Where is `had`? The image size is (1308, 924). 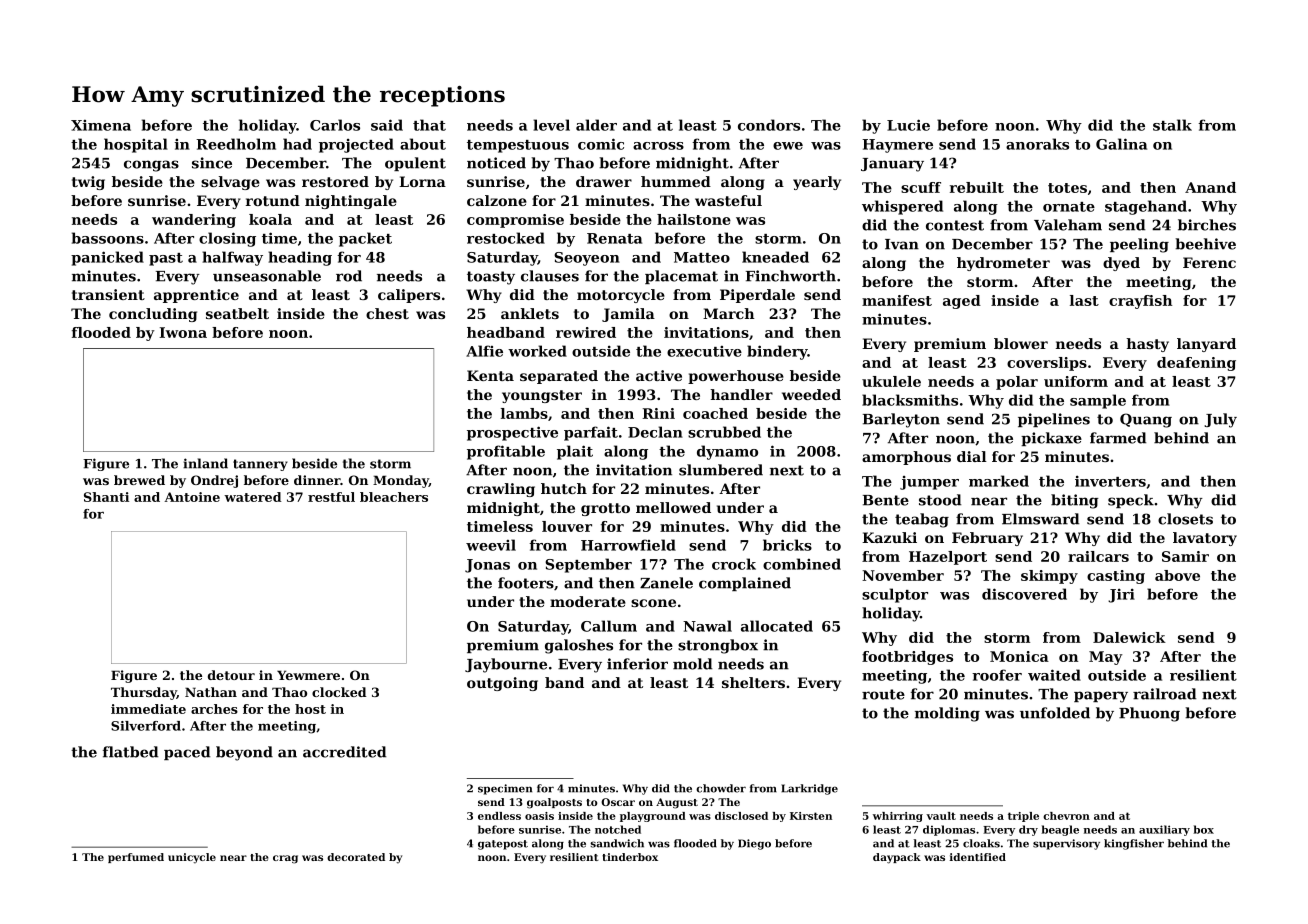 had is located at coordinates (297, 144).
